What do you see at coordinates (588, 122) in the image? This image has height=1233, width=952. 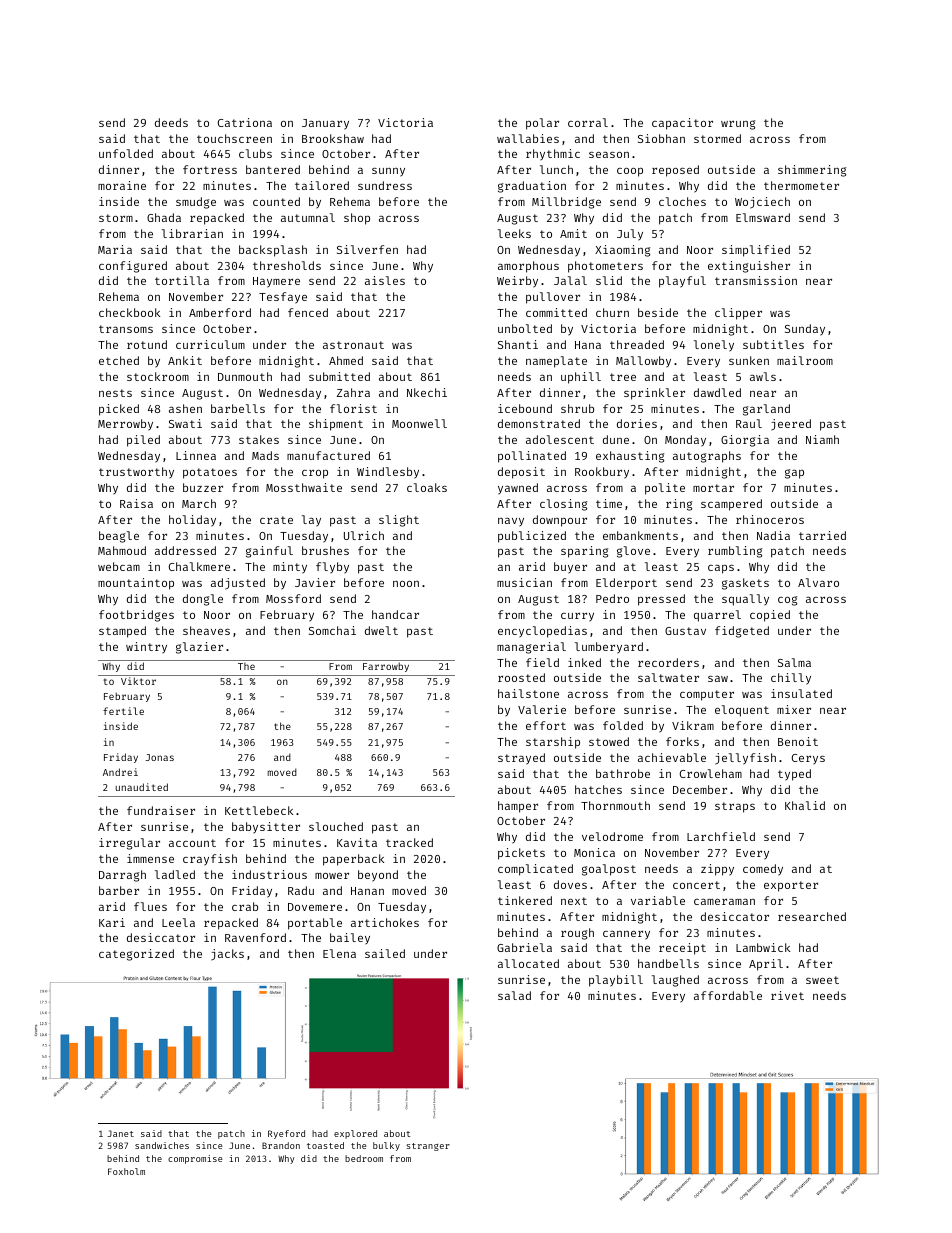 I see `corral` at bounding box center [588, 122].
